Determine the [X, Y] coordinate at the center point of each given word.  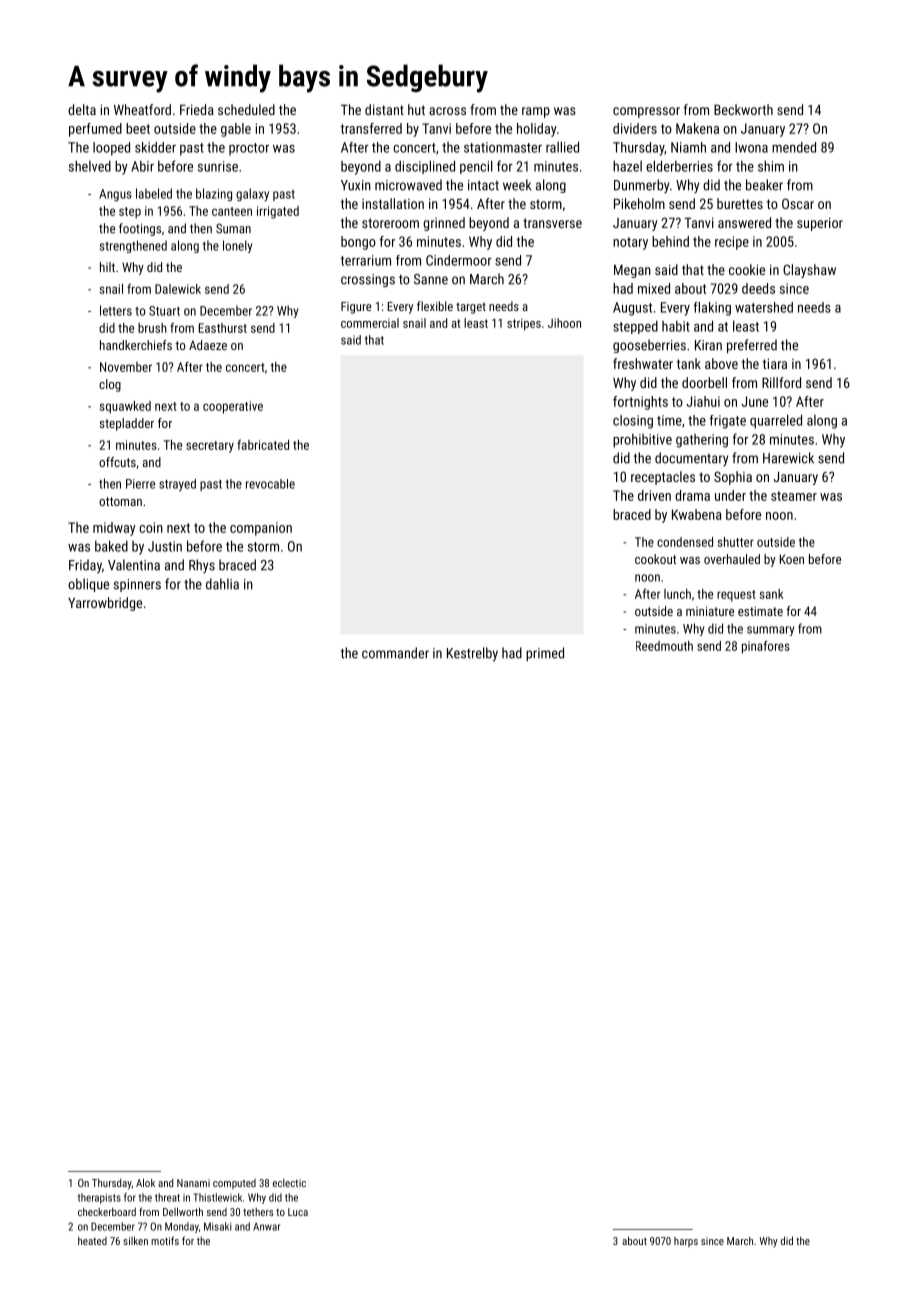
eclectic [289, 1183]
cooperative [233, 407]
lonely [237, 246]
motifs [165, 1240]
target [471, 308]
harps [686, 1242]
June [754, 401]
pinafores [766, 647]
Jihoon [564, 323]
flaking [712, 309]
